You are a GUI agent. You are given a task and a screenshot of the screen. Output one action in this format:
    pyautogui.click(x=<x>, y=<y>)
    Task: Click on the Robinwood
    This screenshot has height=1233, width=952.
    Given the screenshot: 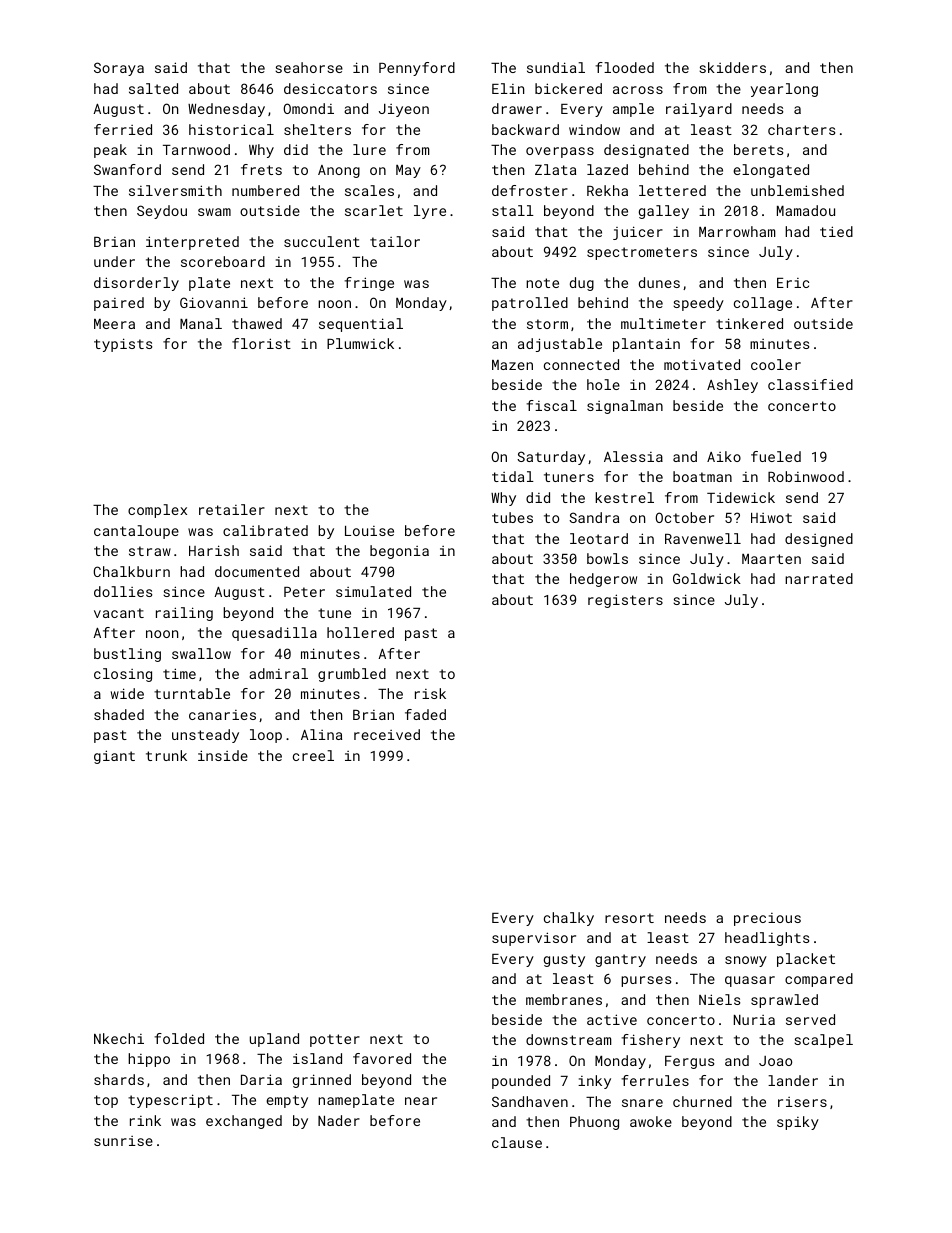 What is the action you would take?
    pyautogui.click(x=806, y=476)
